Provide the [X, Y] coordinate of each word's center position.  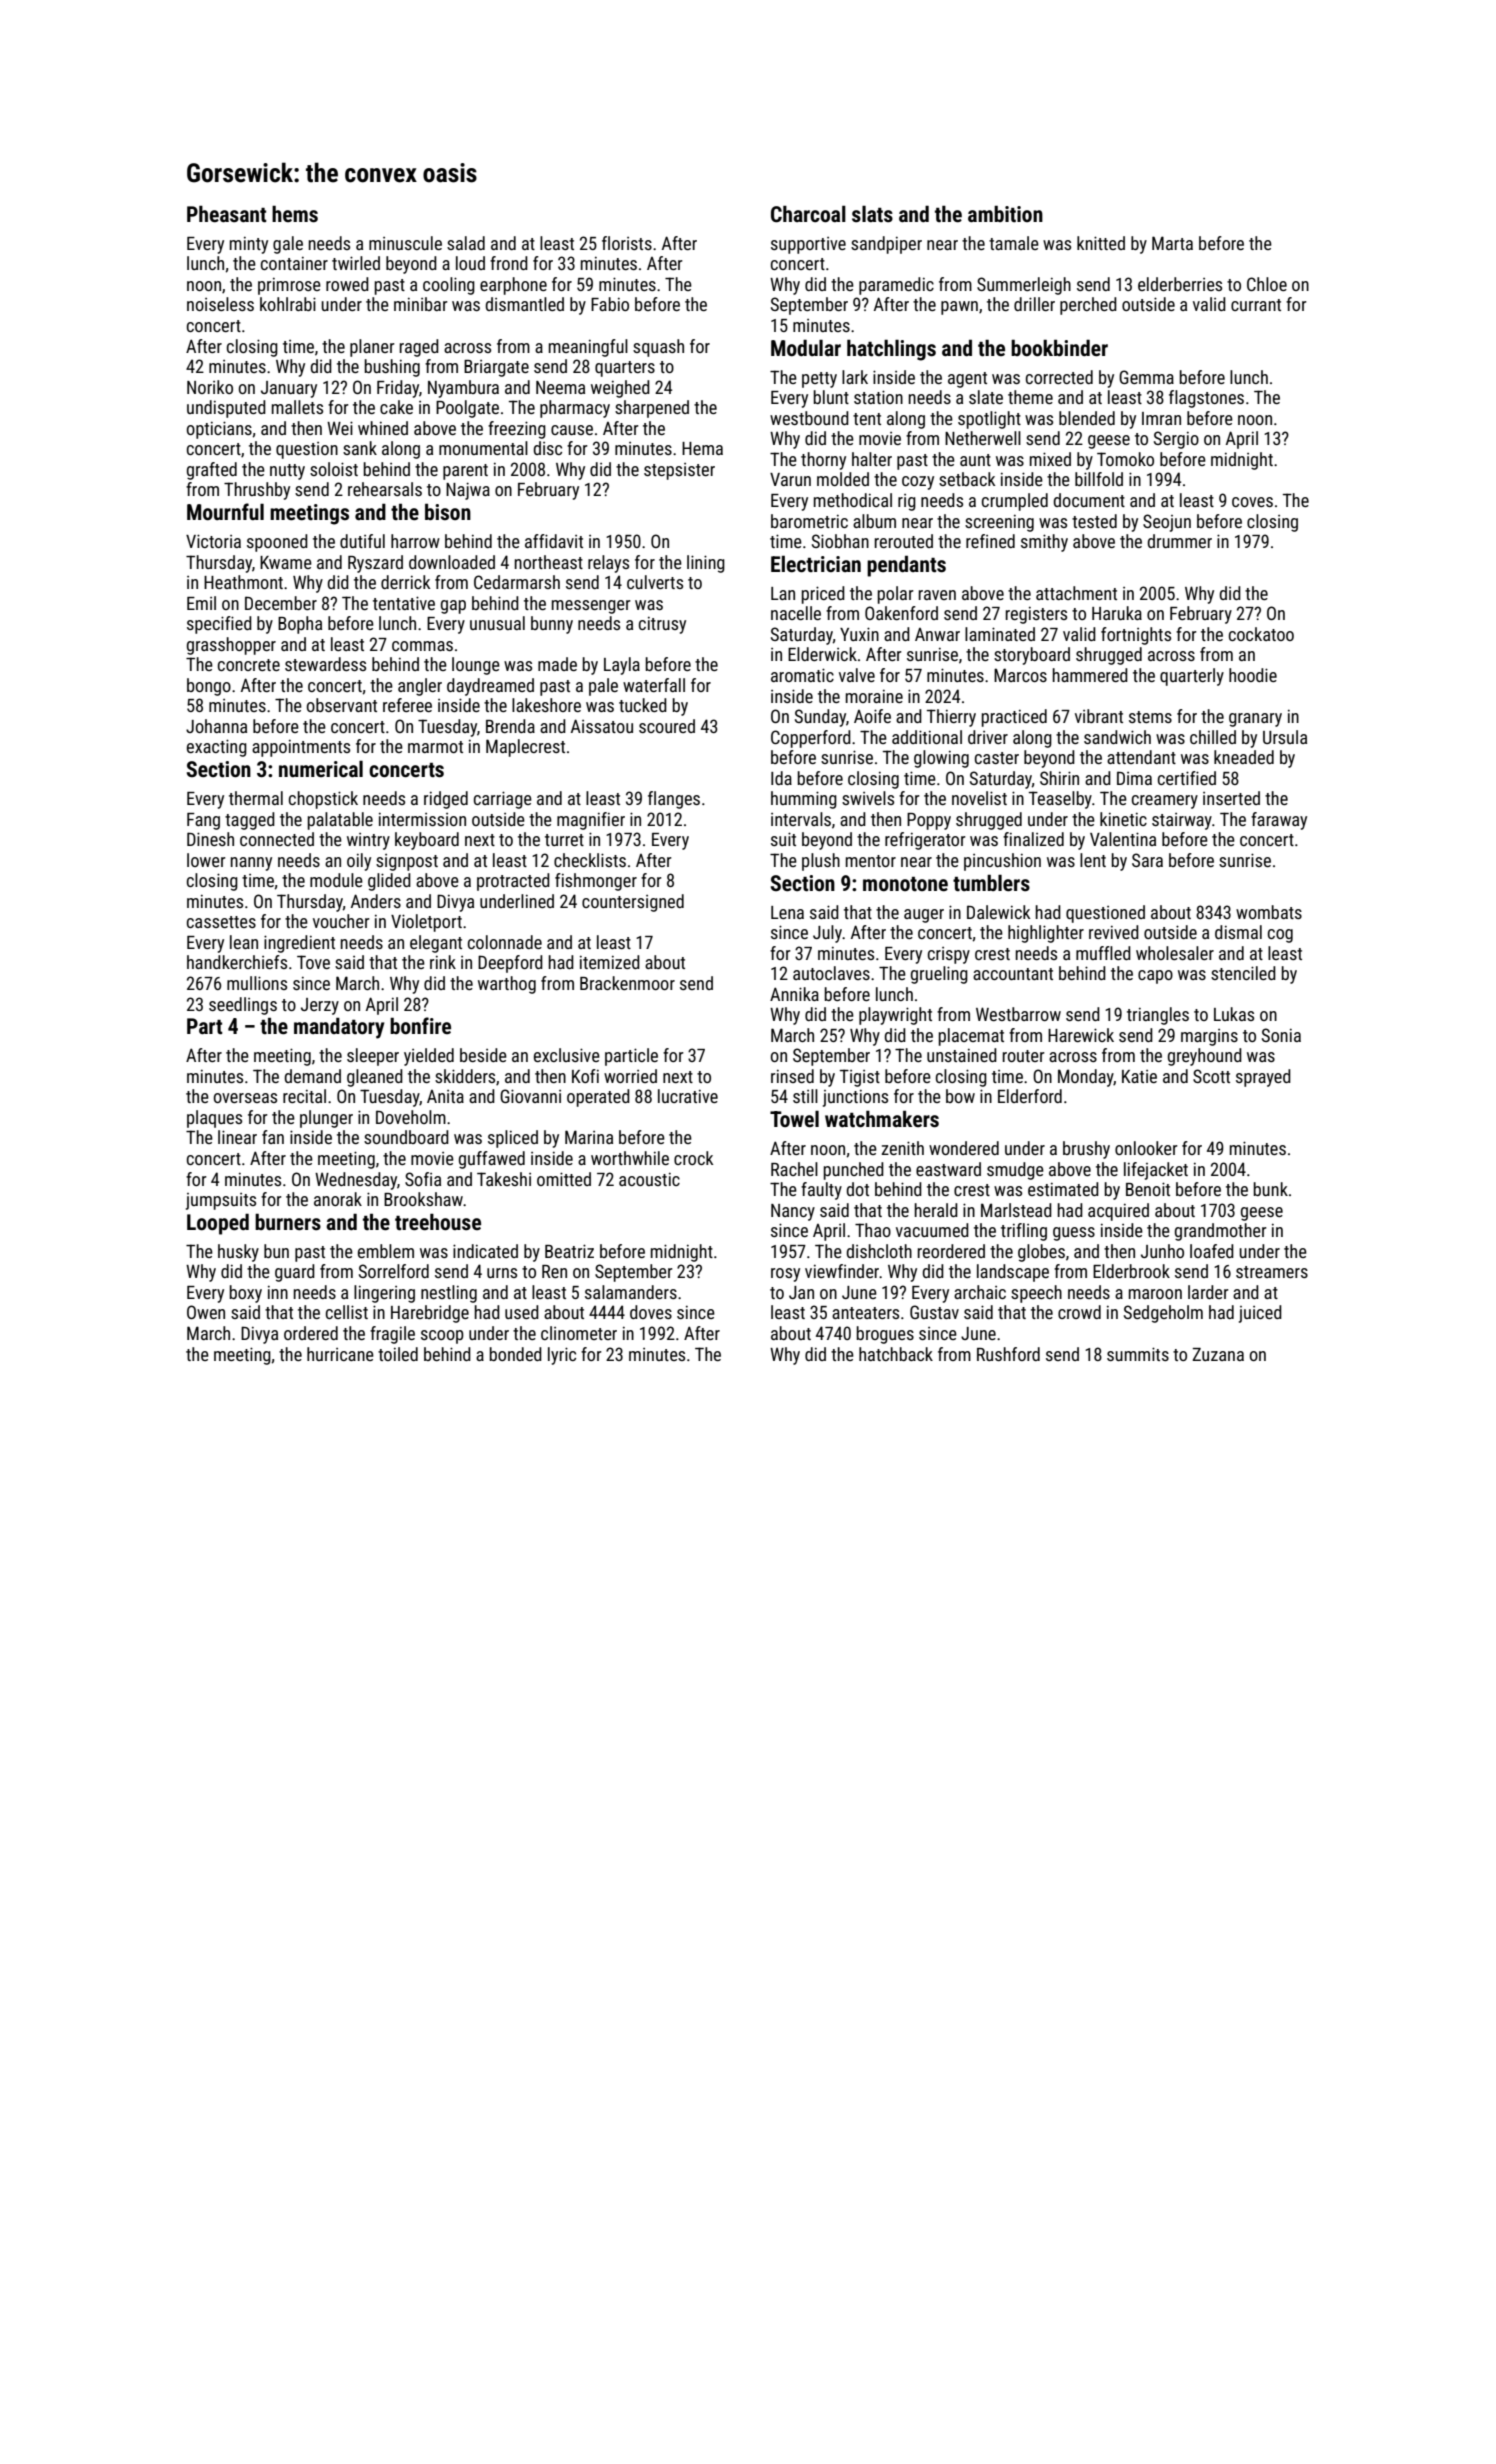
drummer [1179, 541]
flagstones [1206, 399]
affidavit [554, 541]
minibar [420, 304]
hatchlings [891, 350]
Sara [1147, 860]
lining [706, 564]
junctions [855, 1098]
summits [1138, 1354]
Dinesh [210, 839]
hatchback [896, 1354]
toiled [398, 1354]
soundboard [406, 1137]
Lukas [1234, 1014]
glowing [941, 759]
